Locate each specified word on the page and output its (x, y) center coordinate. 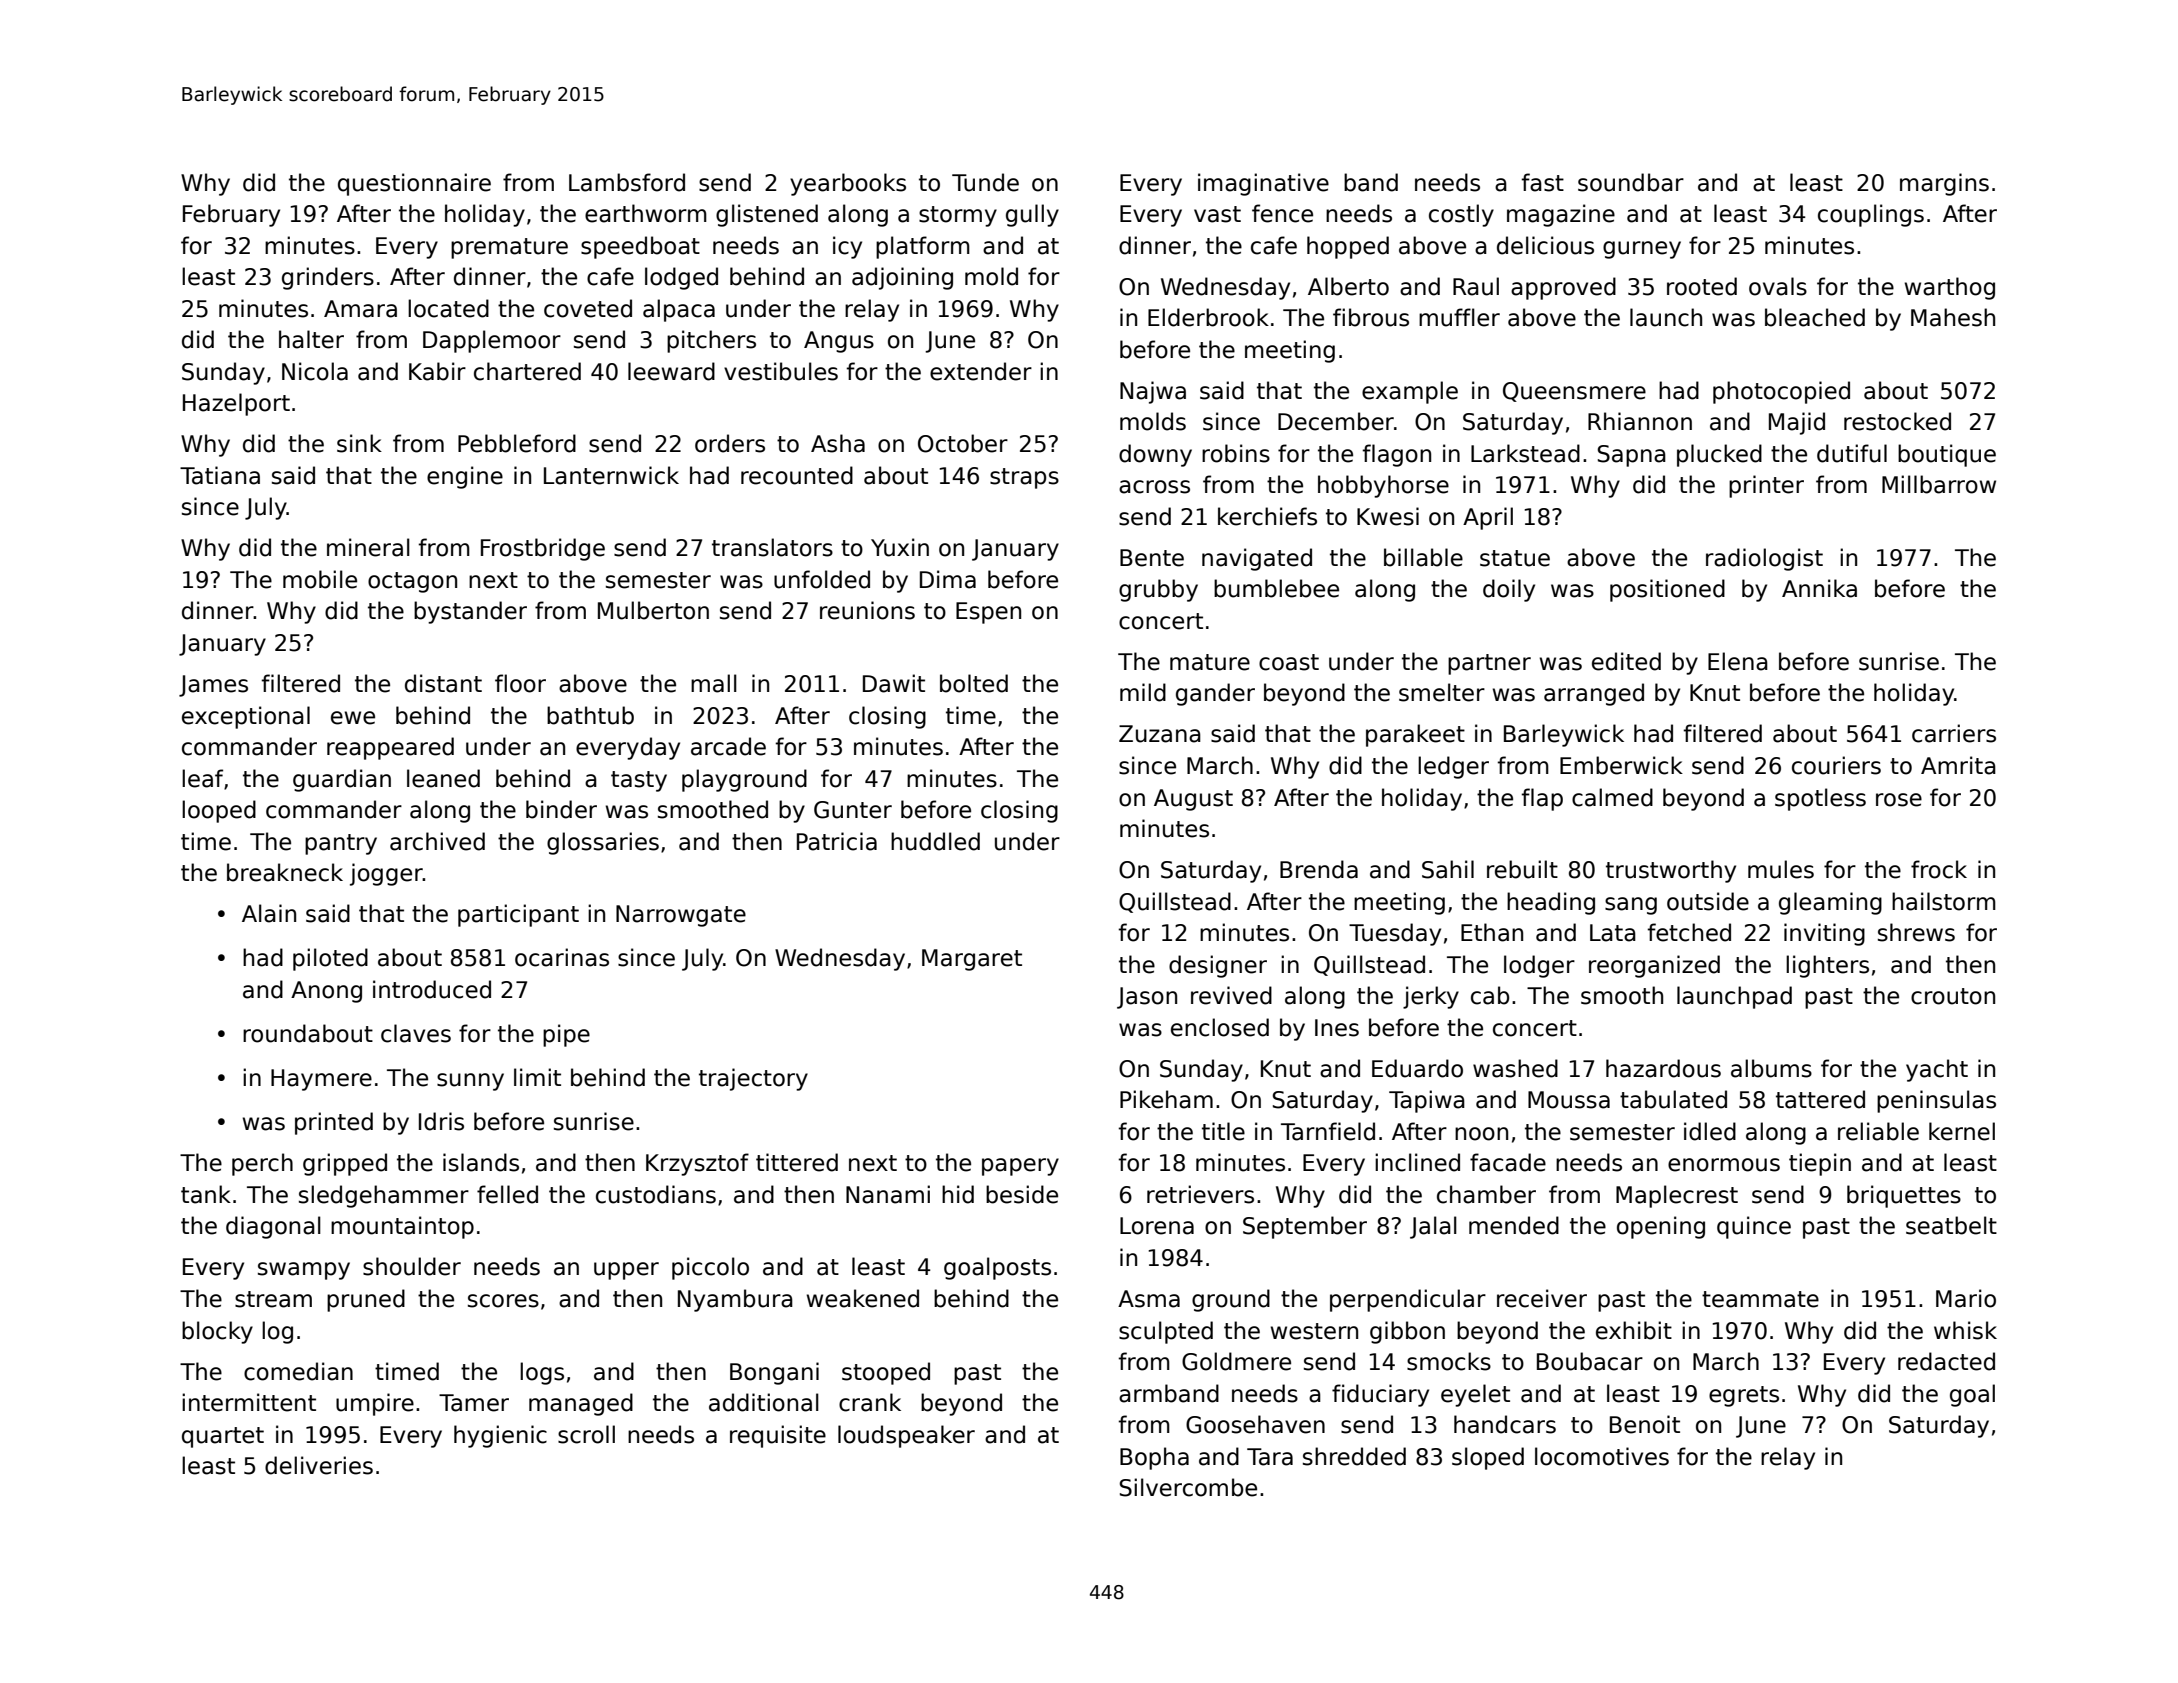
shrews (1916, 932)
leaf (202, 778)
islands (481, 1162)
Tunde (985, 182)
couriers (1836, 765)
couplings (1871, 215)
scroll (586, 1434)
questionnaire (414, 184)
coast (1289, 662)
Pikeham (1166, 1099)
